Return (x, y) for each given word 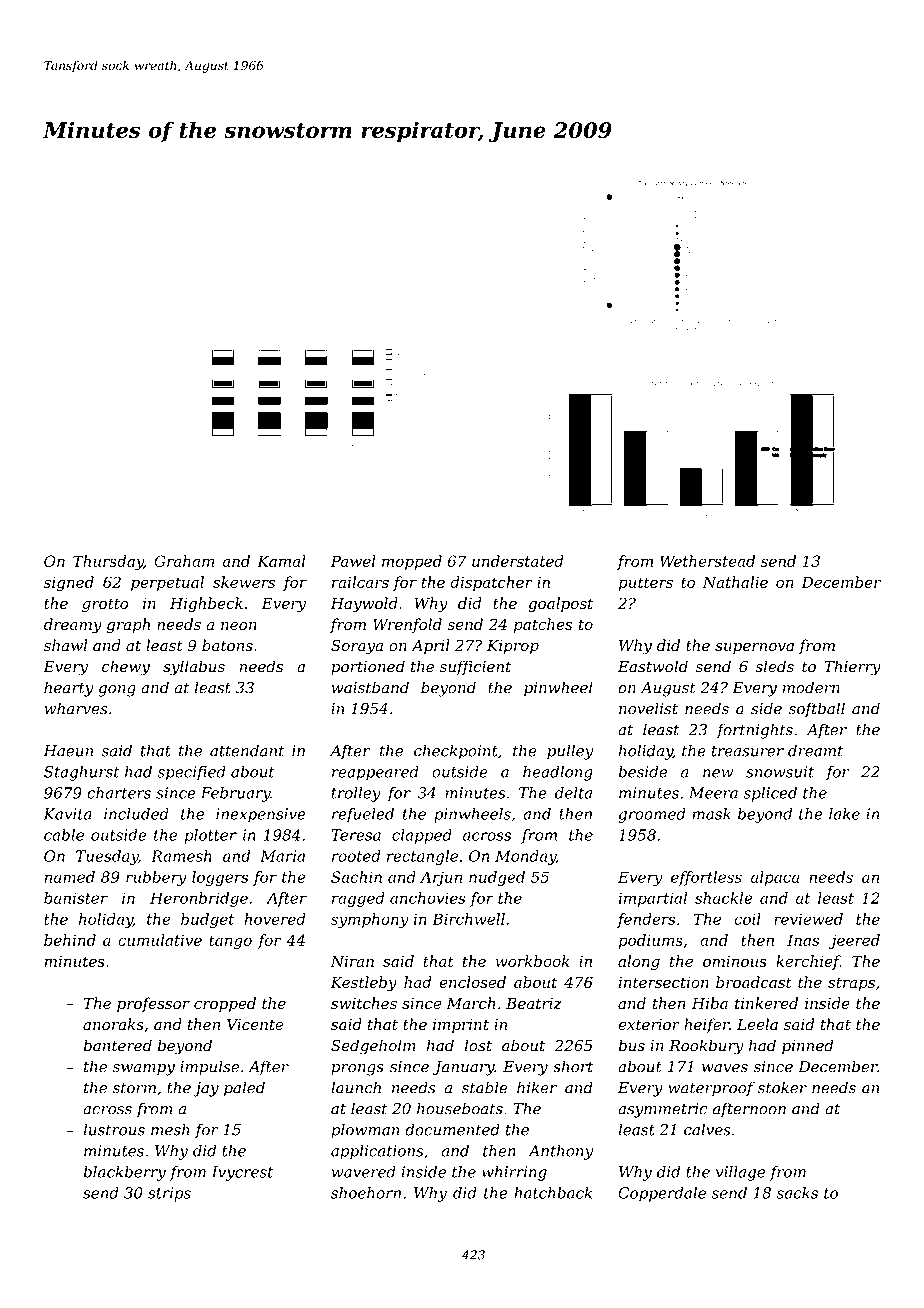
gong (117, 691)
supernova (754, 648)
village (740, 1173)
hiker (537, 1087)
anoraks (113, 1024)
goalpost (560, 605)
